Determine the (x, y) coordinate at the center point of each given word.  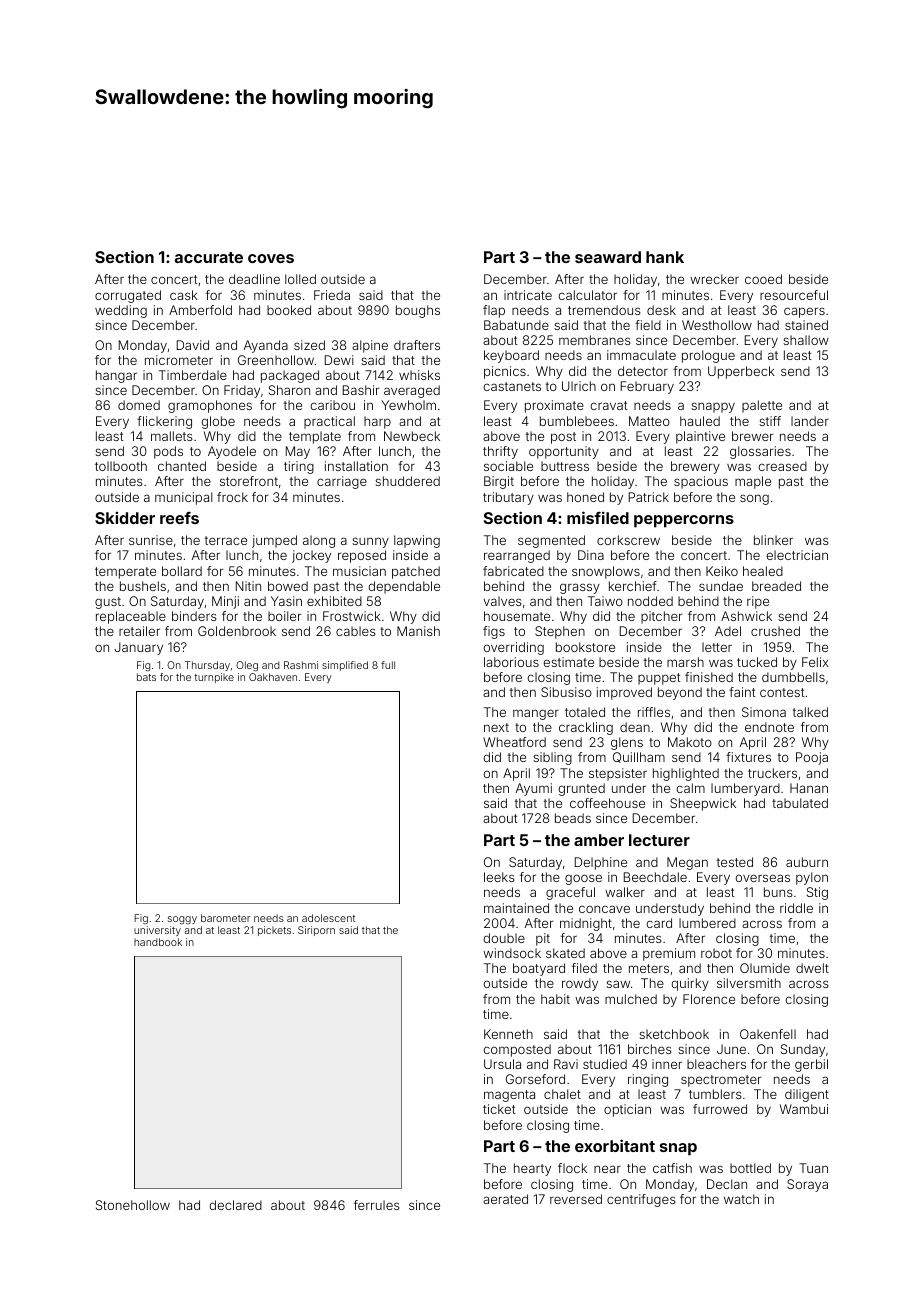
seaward (608, 257)
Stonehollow (133, 1205)
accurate (209, 257)
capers (804, 312)
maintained (516, 908)
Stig (817, 893)
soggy (182, 920)
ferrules (377, 1205)
